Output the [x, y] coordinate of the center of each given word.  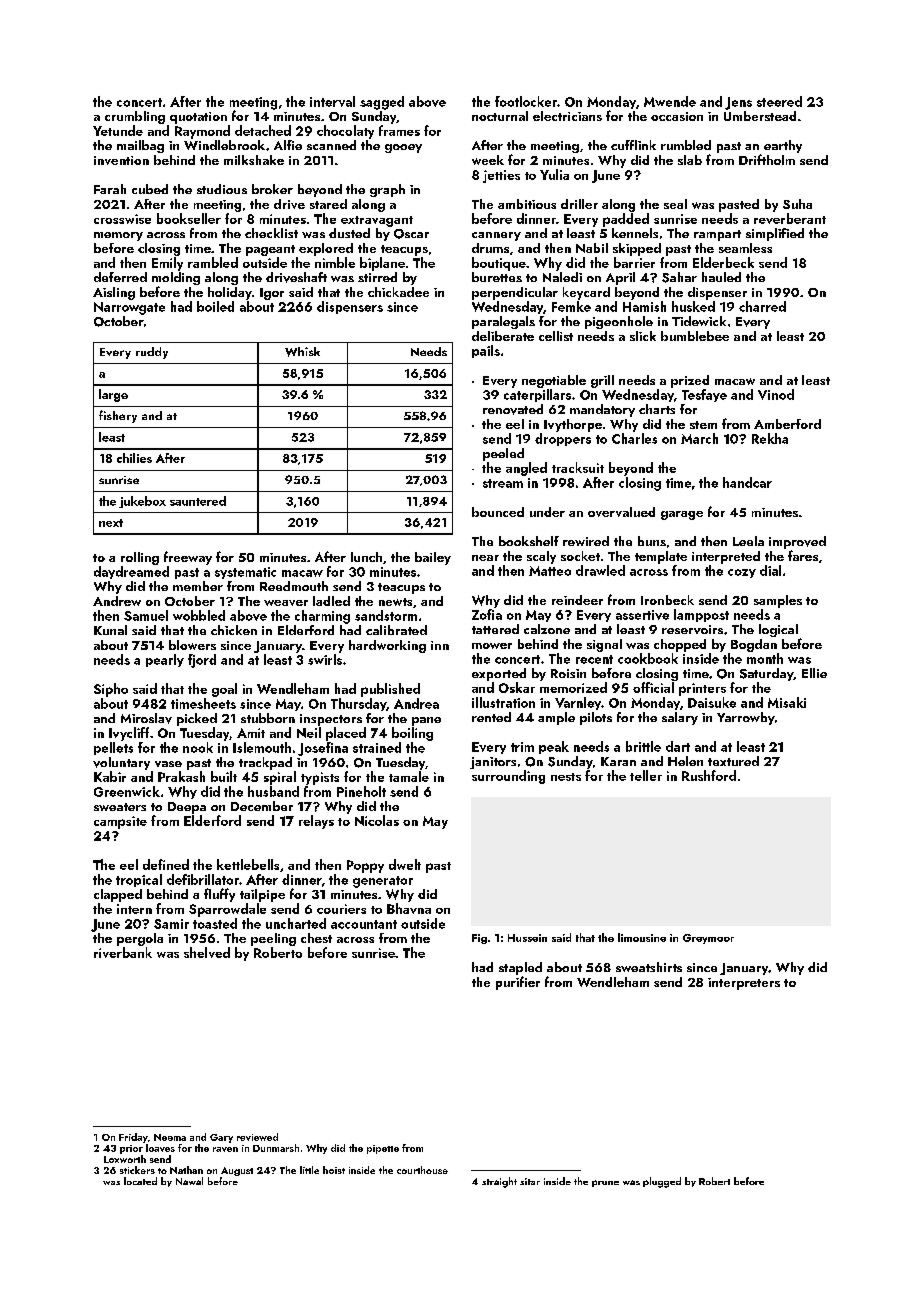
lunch [366, 557]
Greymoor [708, 939]
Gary [221, 1138]
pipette [383, 1149]
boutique [499, 264]
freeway [188, 558]
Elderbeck [723, 262]
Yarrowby [746, 718]
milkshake [254, 160]
